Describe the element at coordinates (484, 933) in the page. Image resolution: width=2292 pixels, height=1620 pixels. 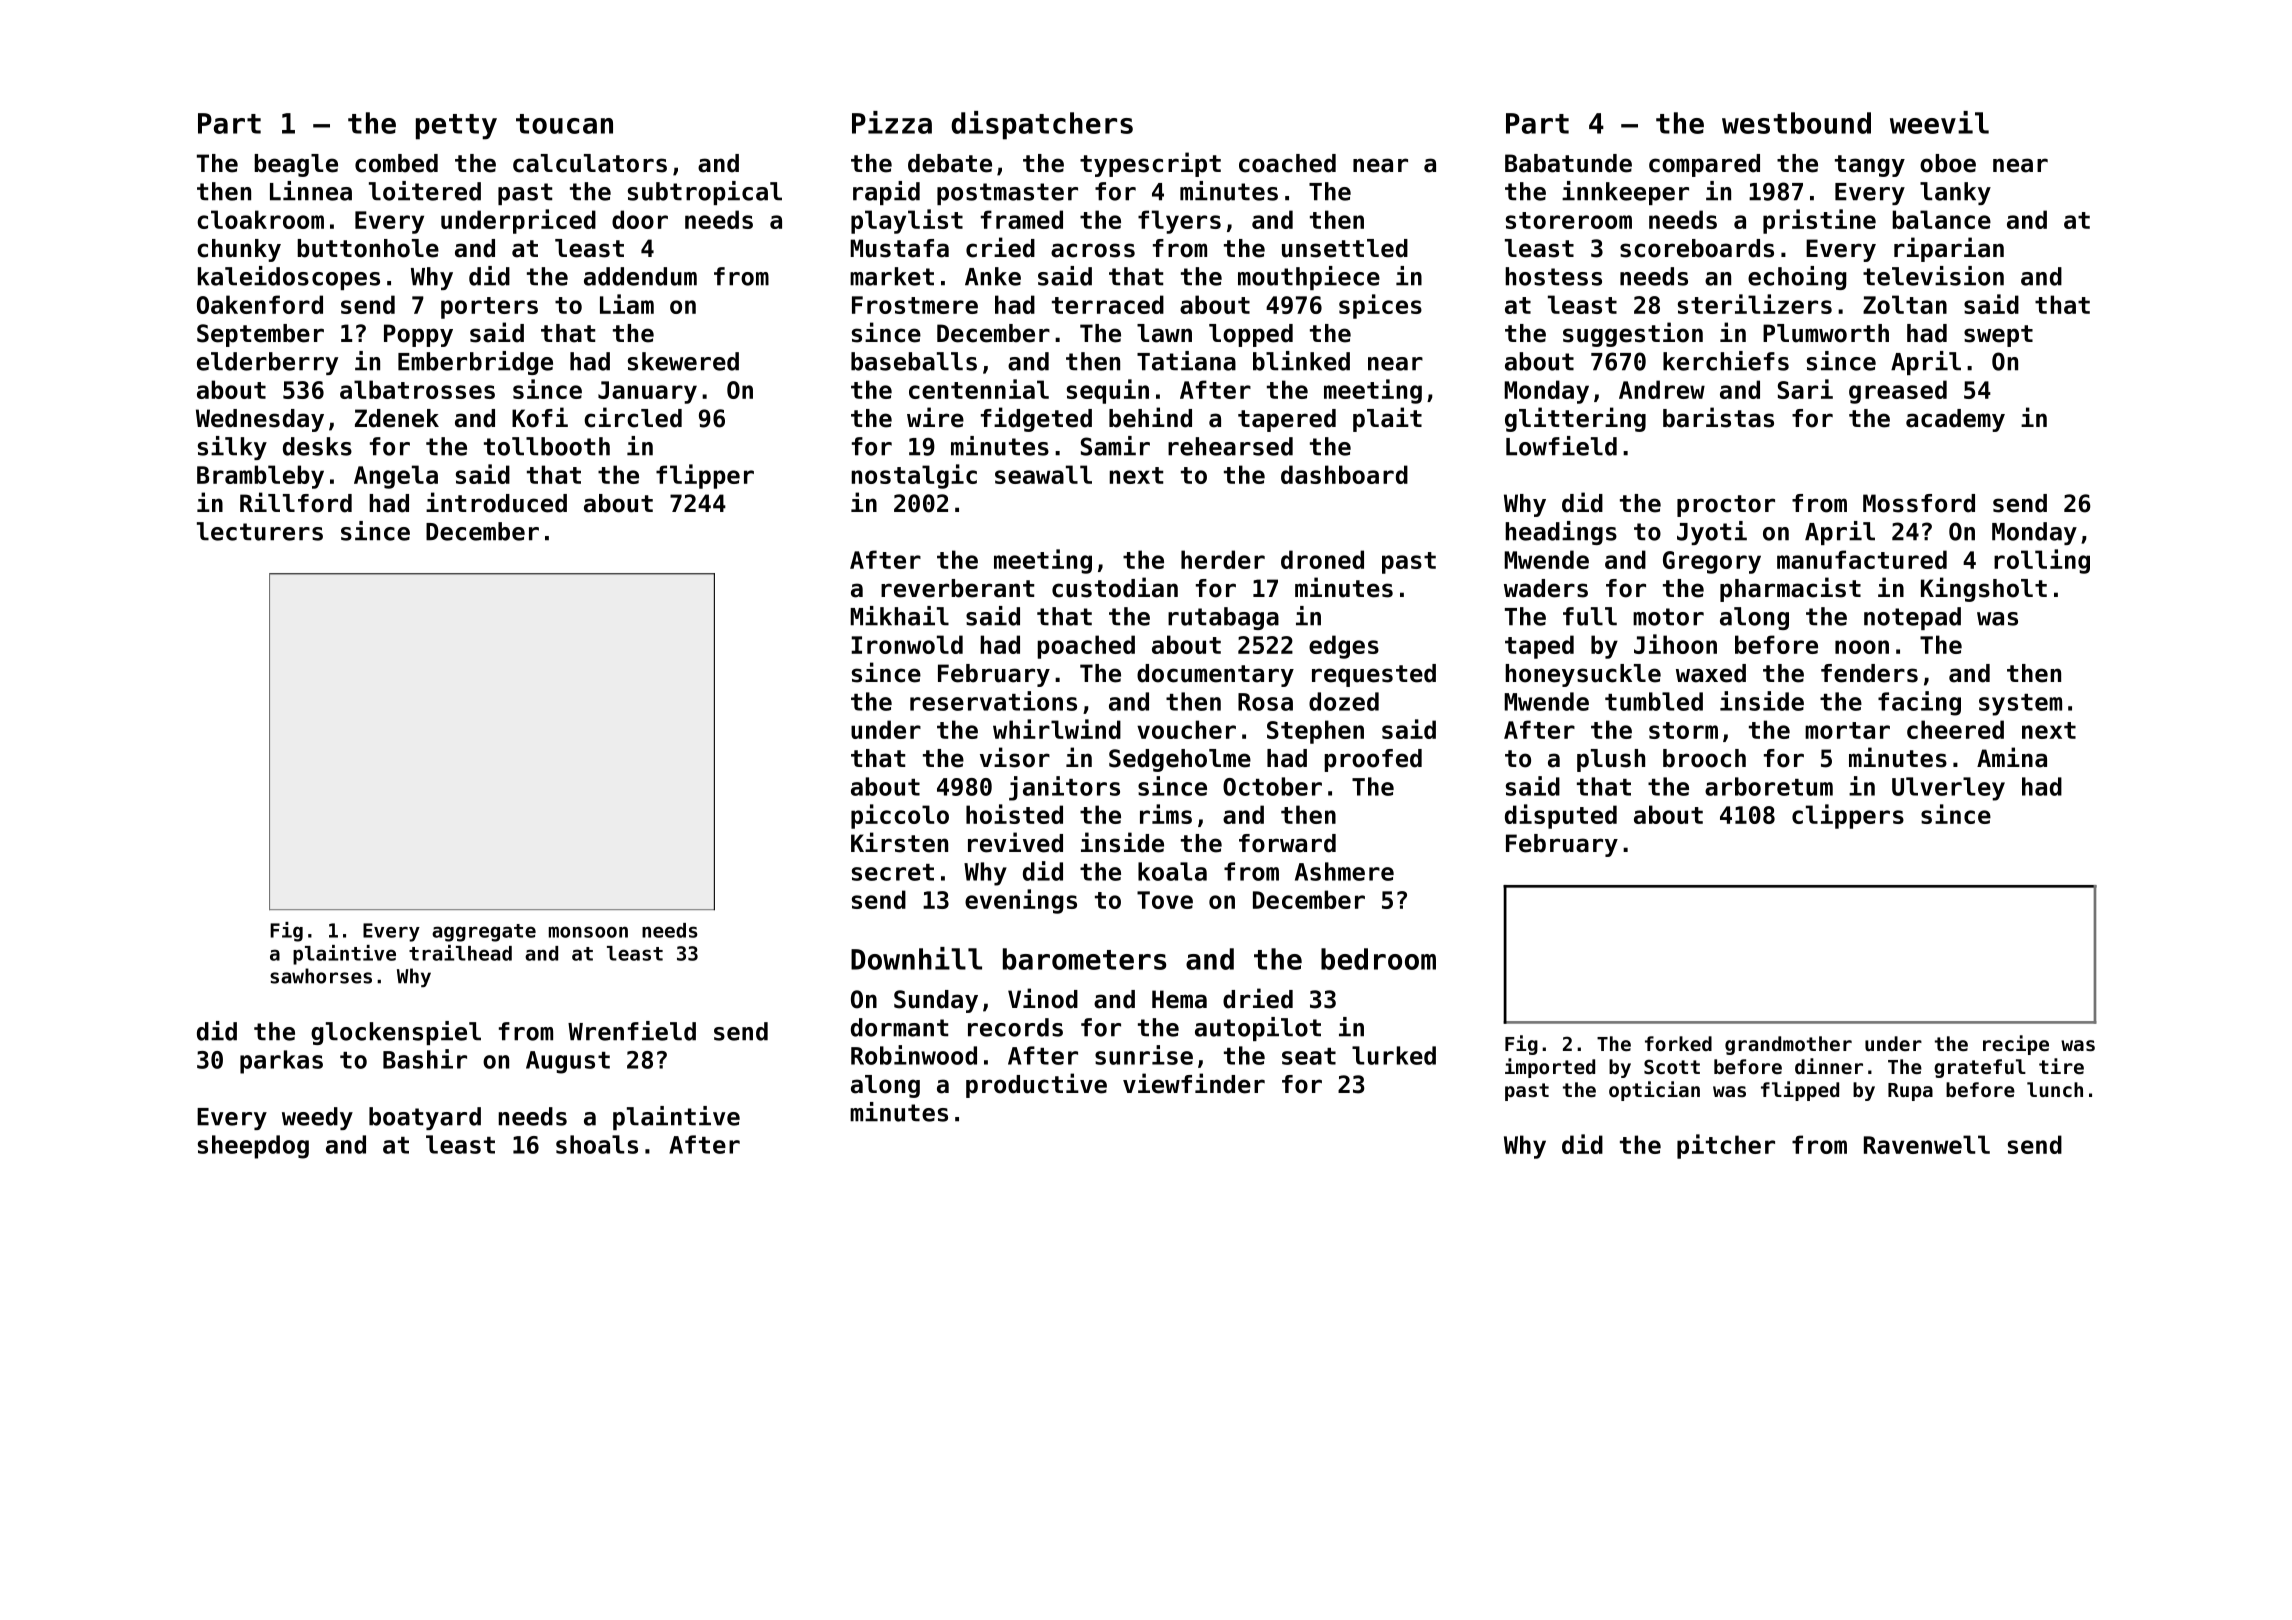
I see `aggregate` at that location.
